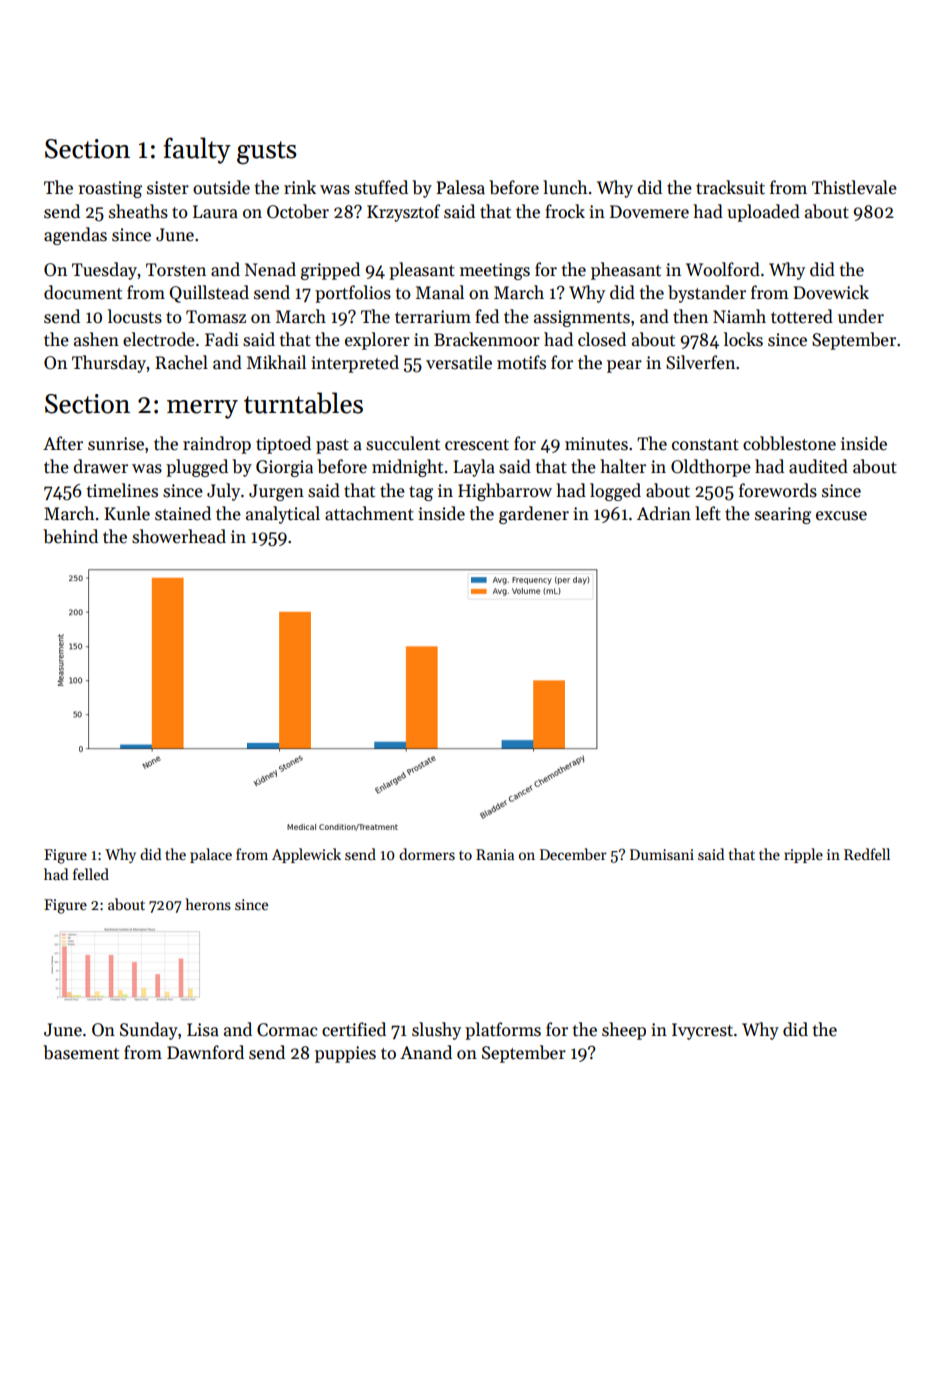 This document has height=1373, width=948. Describe the element at coordinates (700, 362) in the document. I see `Silverfen` at that location.
